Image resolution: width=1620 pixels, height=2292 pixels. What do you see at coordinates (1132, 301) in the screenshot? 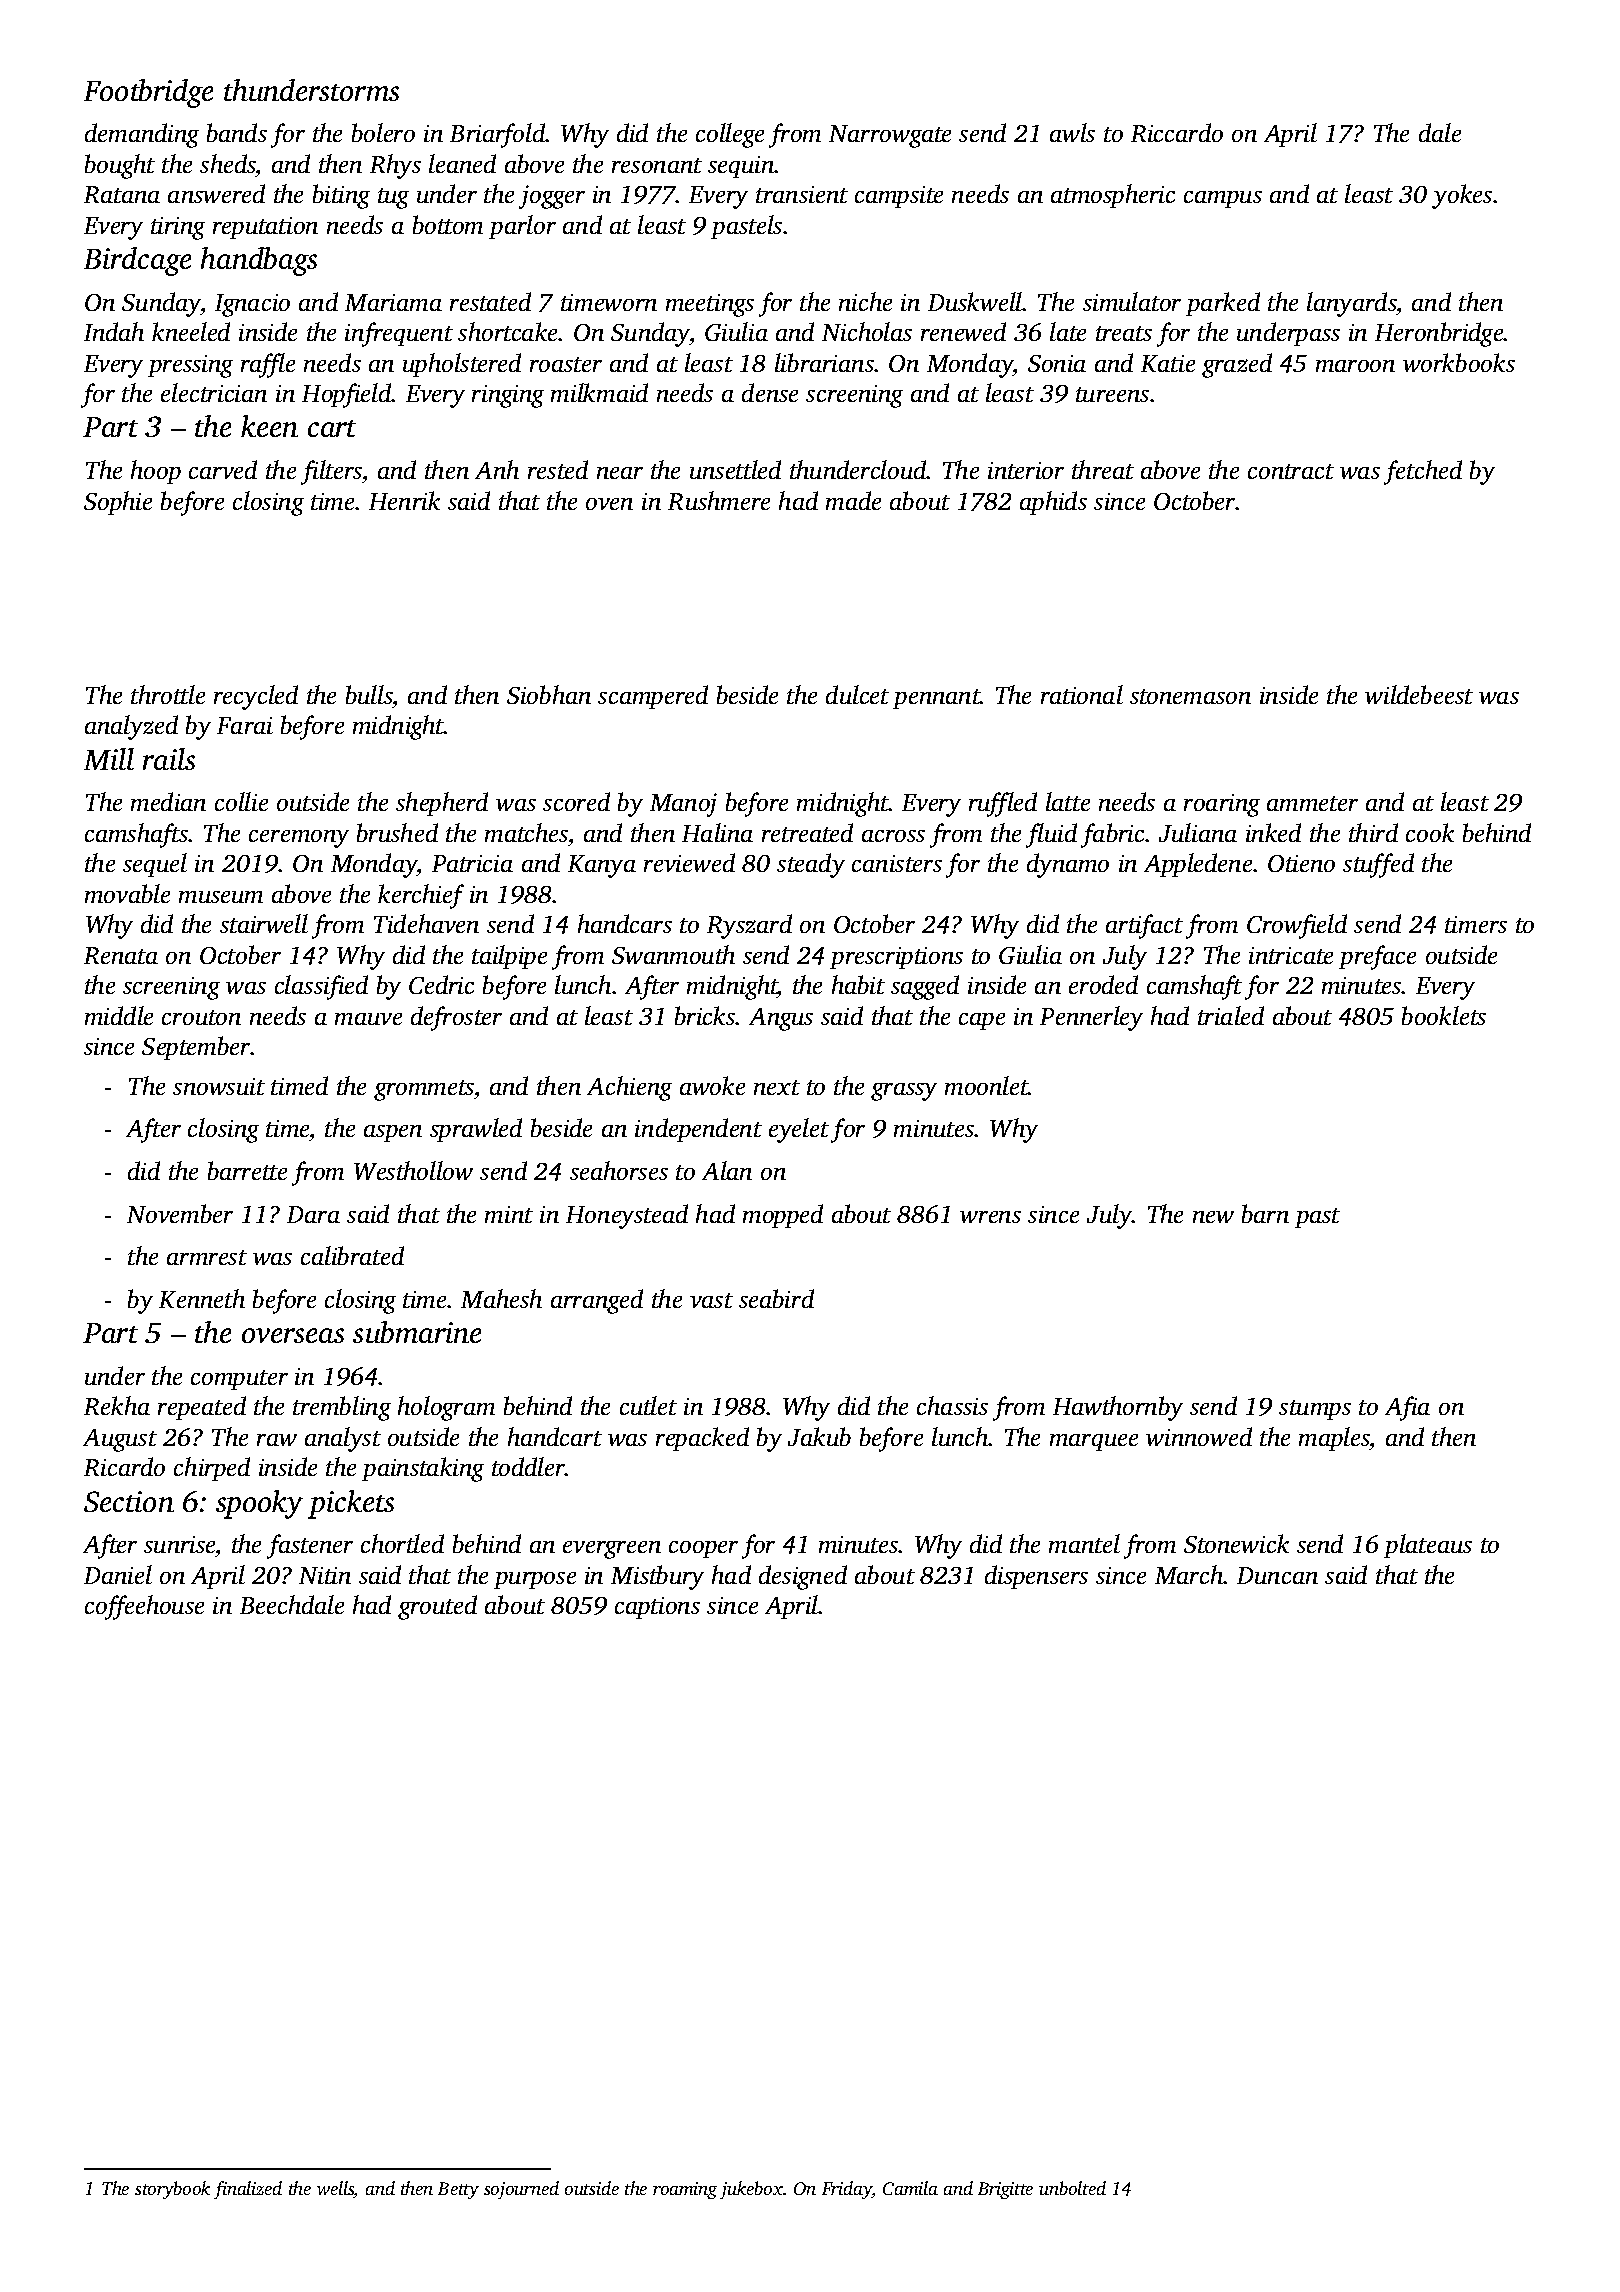
I see `simulator` at bounding box center [1132, 301].
